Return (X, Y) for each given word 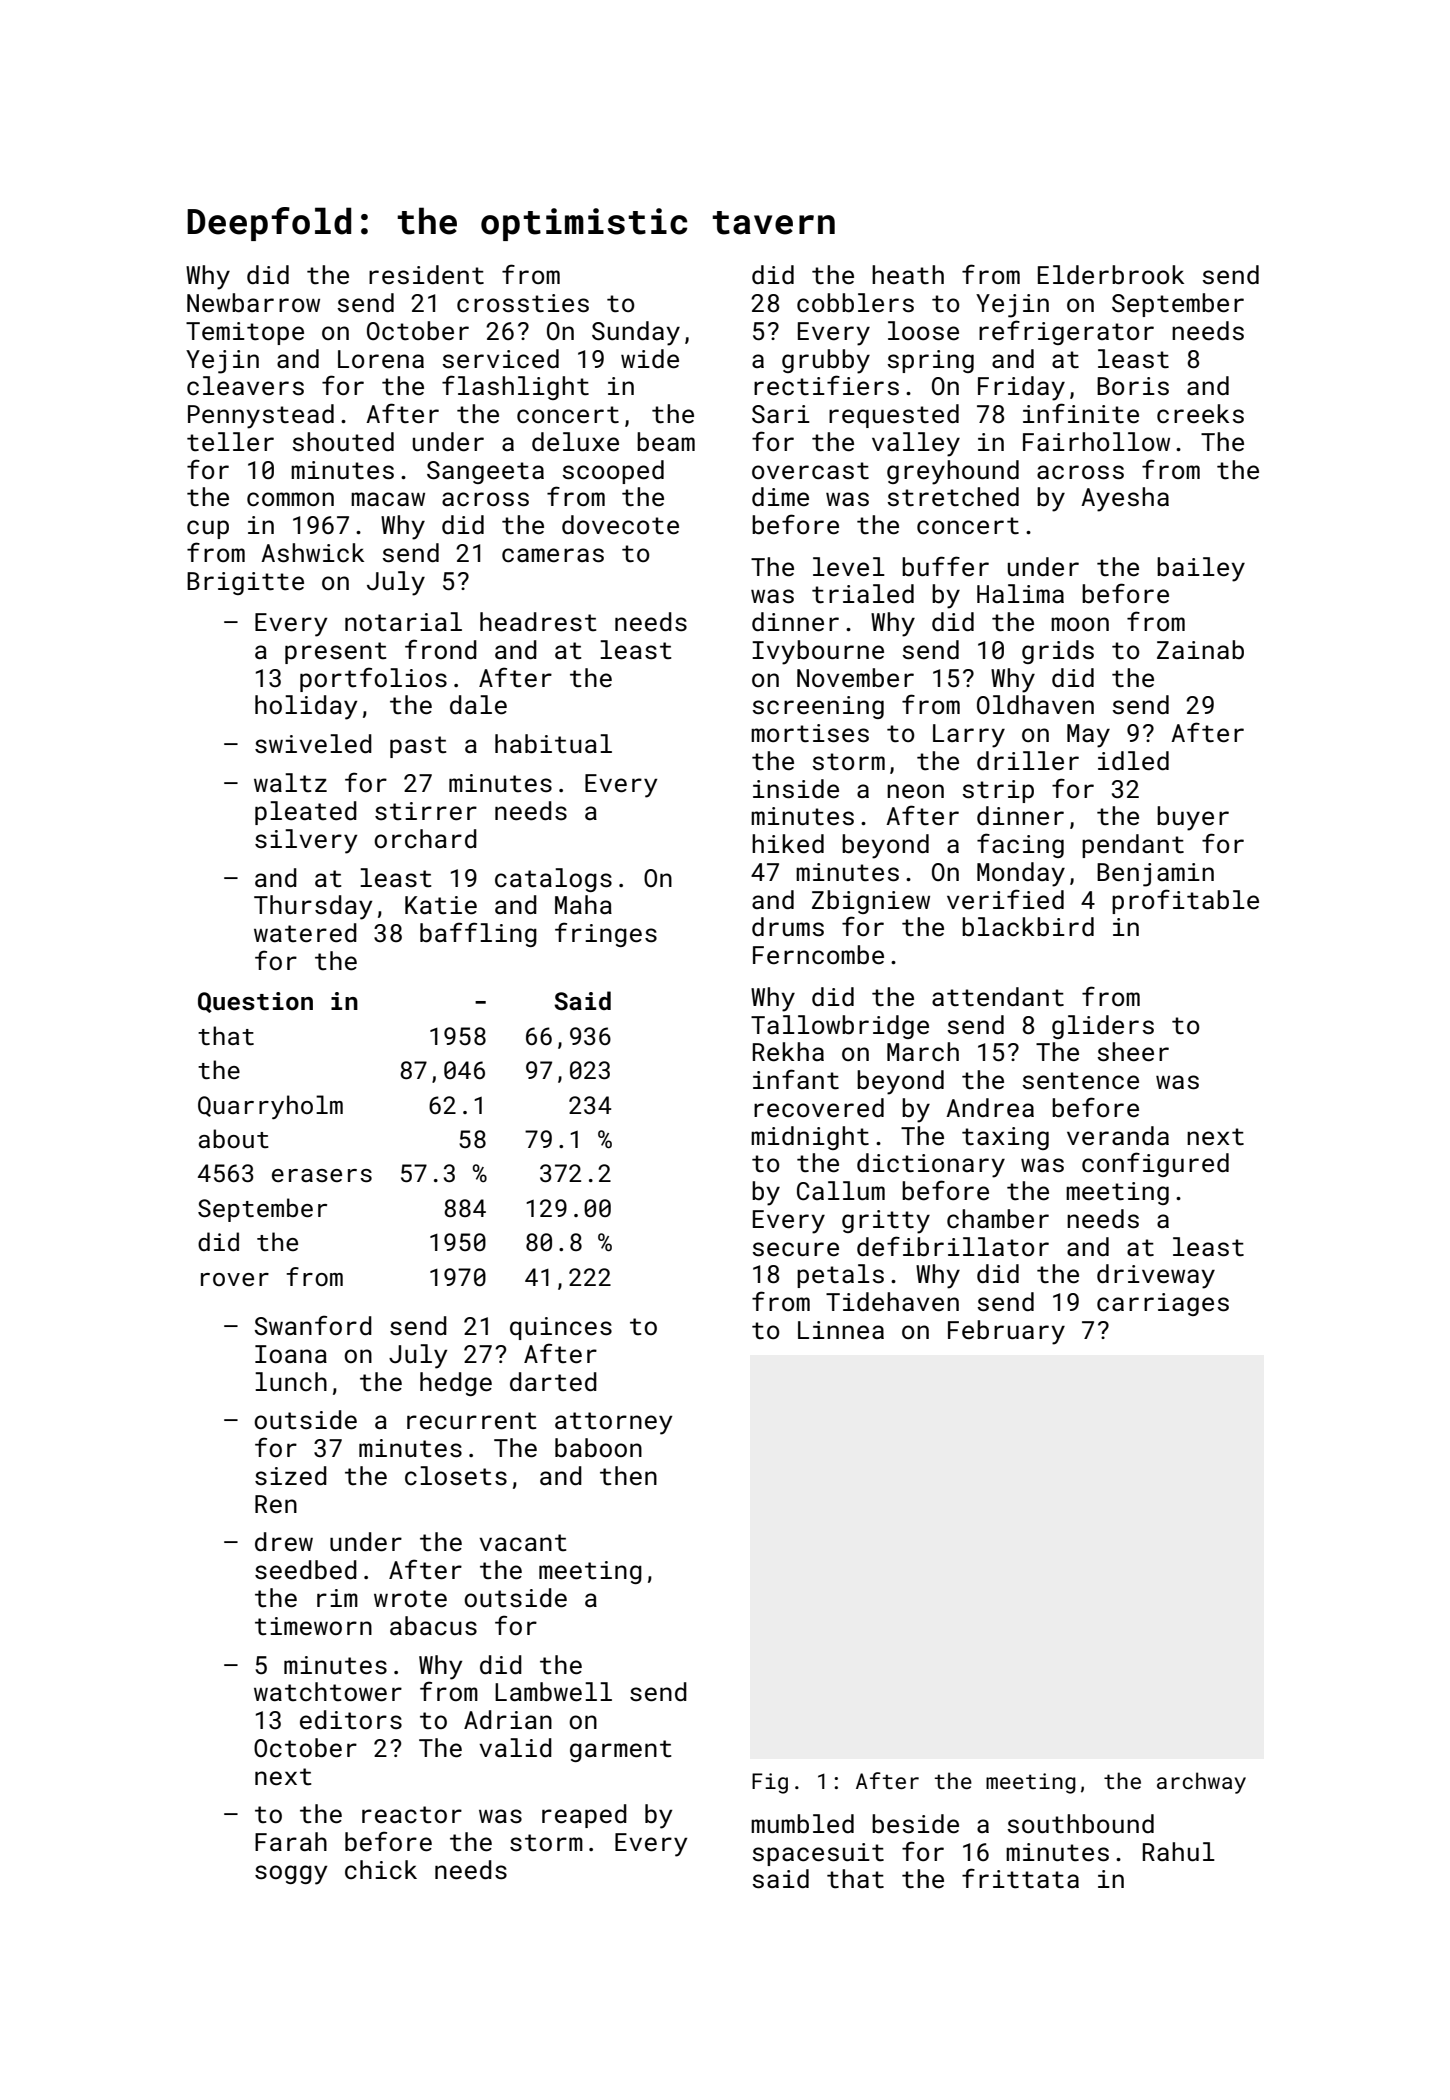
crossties (523, 303)
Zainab (1200, 649)
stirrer (426, 811)
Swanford (313, 1325)
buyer (1193, 818)
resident (426, 275)
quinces (561, 1328)
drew (284, 1542)
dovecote (620, 525)
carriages (1163, 1304)
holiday (306, 707)
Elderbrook (1111, 275)
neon (915, 791)
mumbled (802, 1824)
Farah (291, 1841)
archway (1201, 1783)
